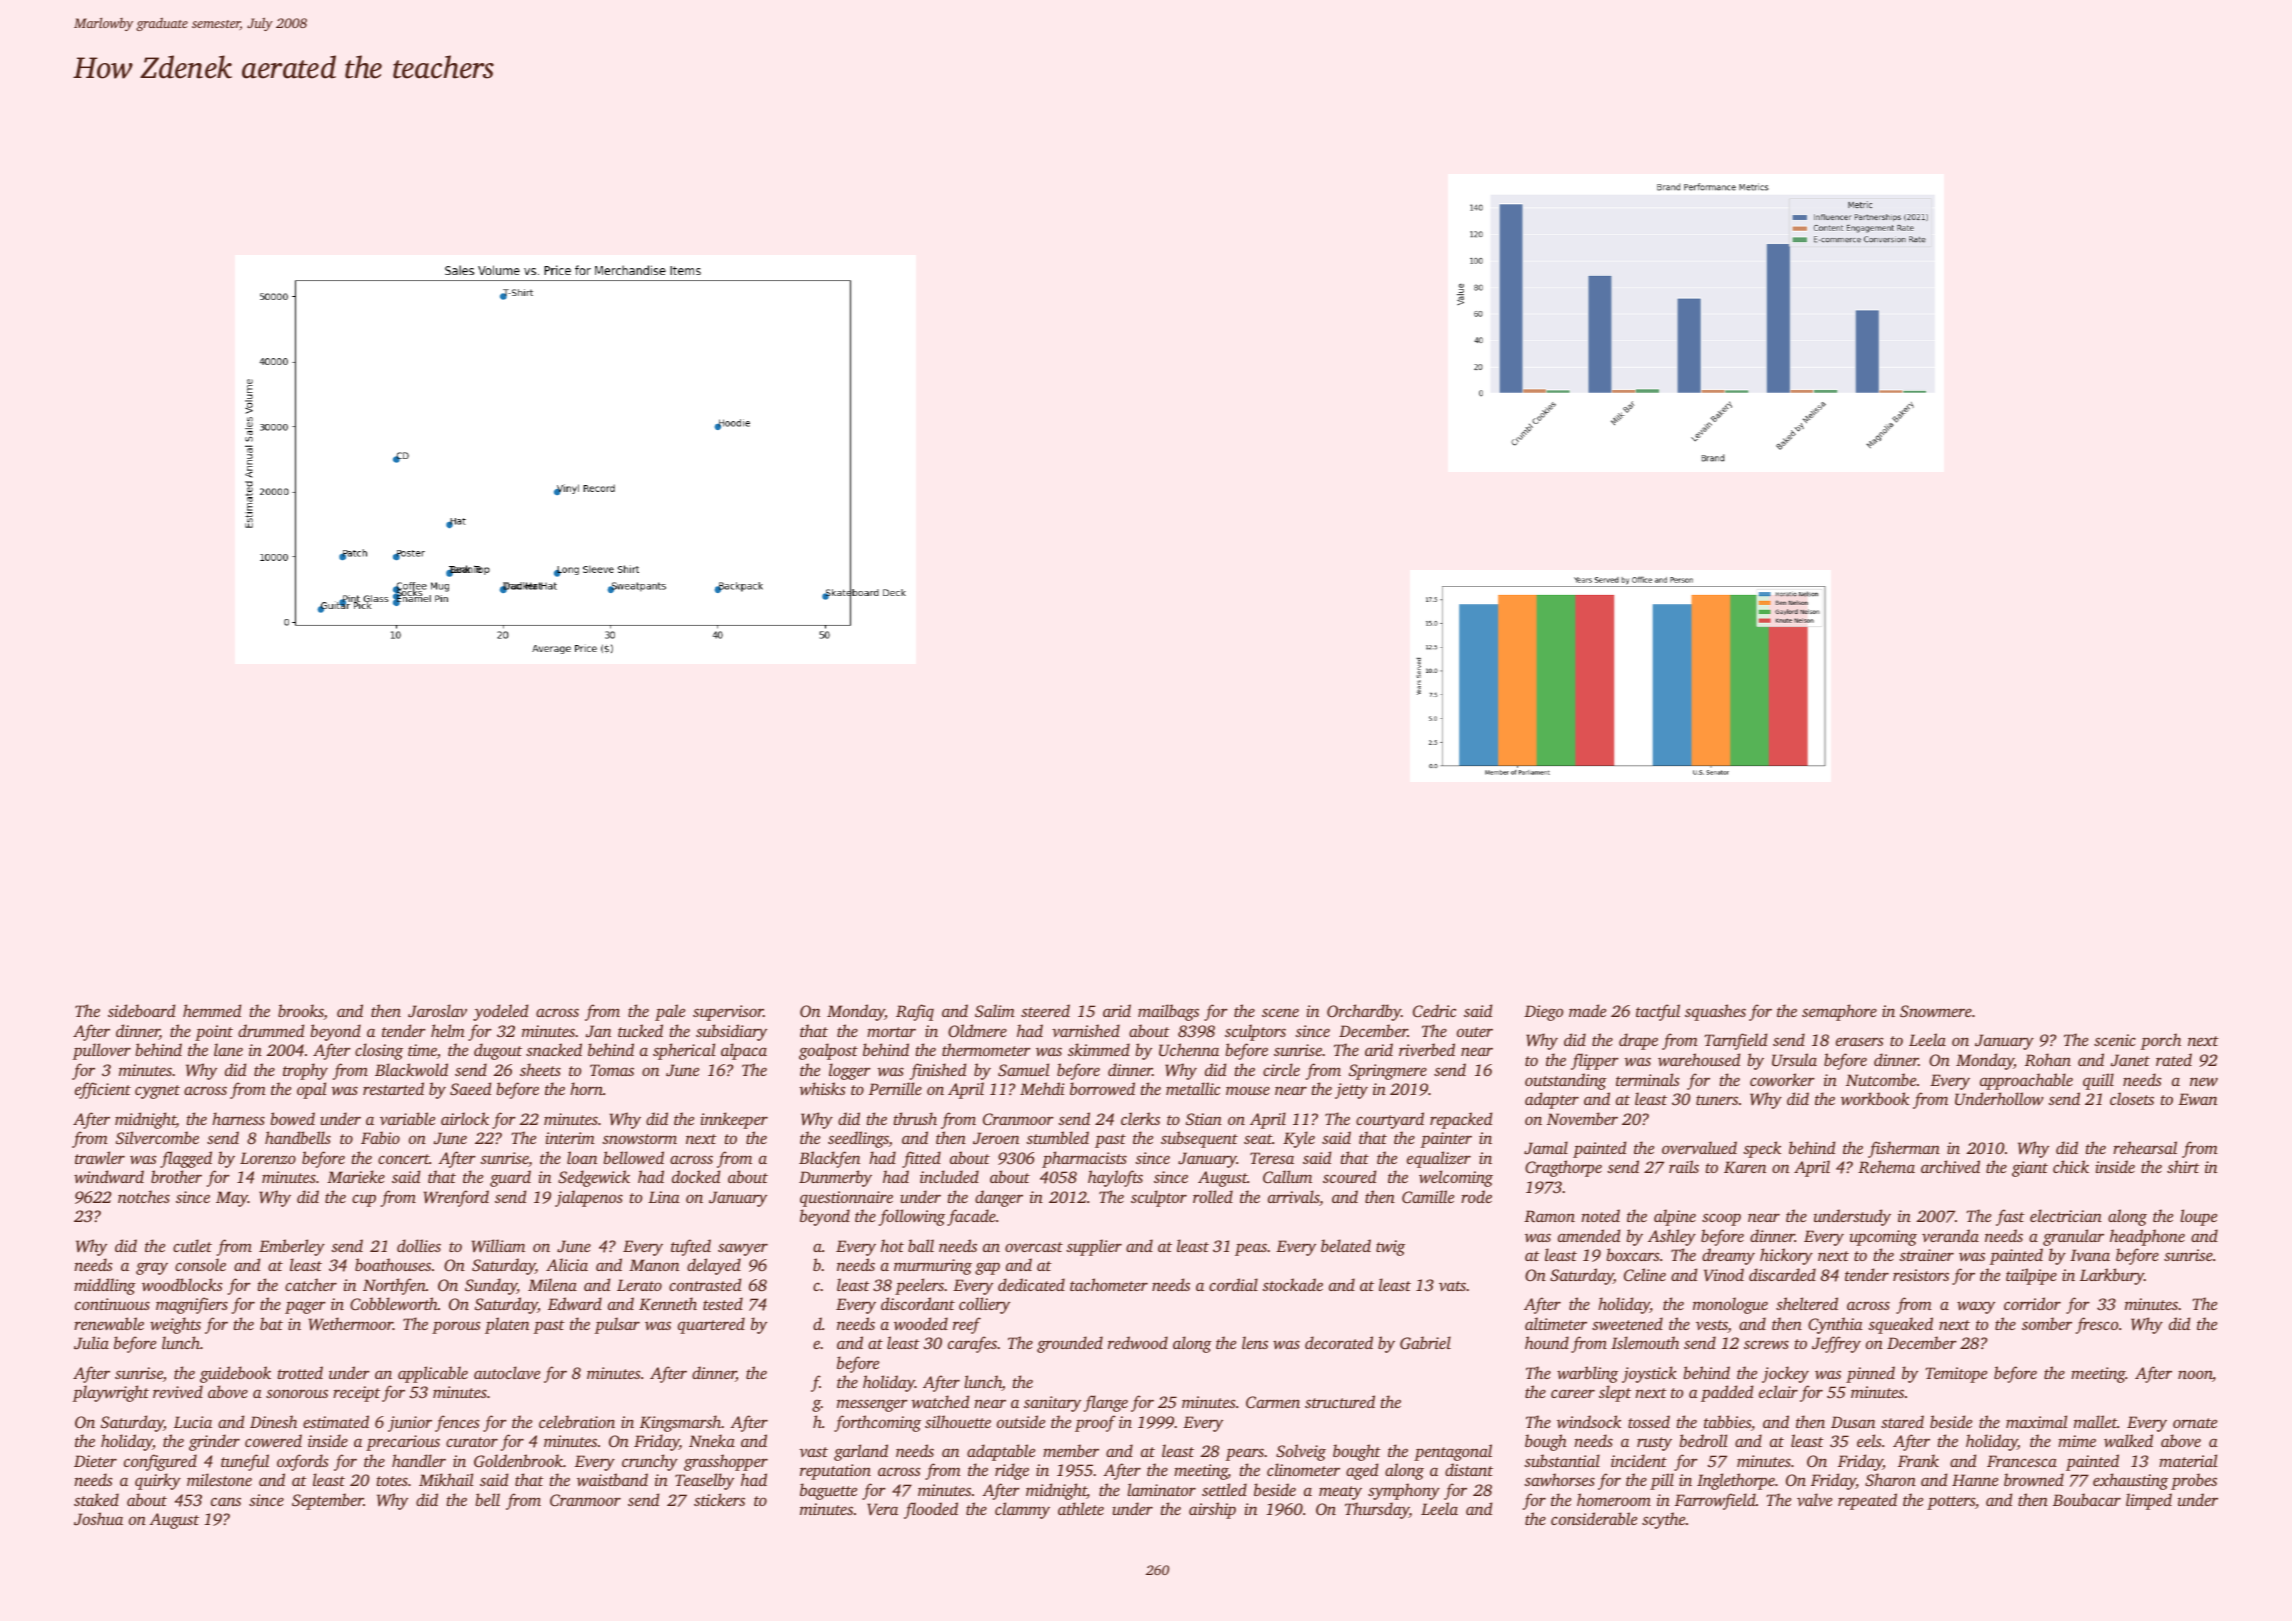 The width and height of the screenshot is (2292, 1621). Describe the element at coordinates (972, 1344) in the screenshot. I see `carafes` at that location.
